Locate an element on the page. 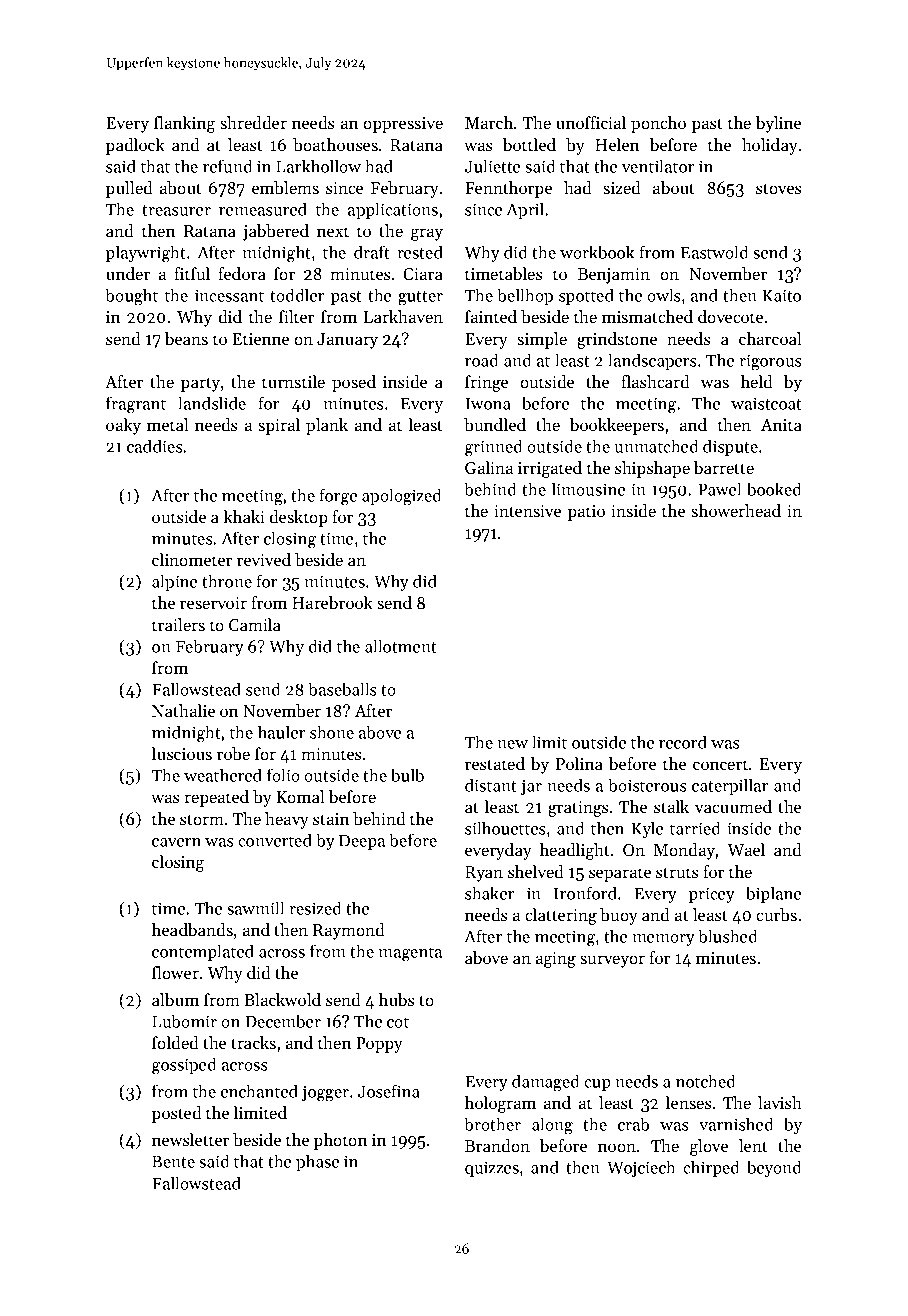 Image resolution: width=908 pixels, height=1316 pixels. Kyle is located at coordinates (647, 829).
